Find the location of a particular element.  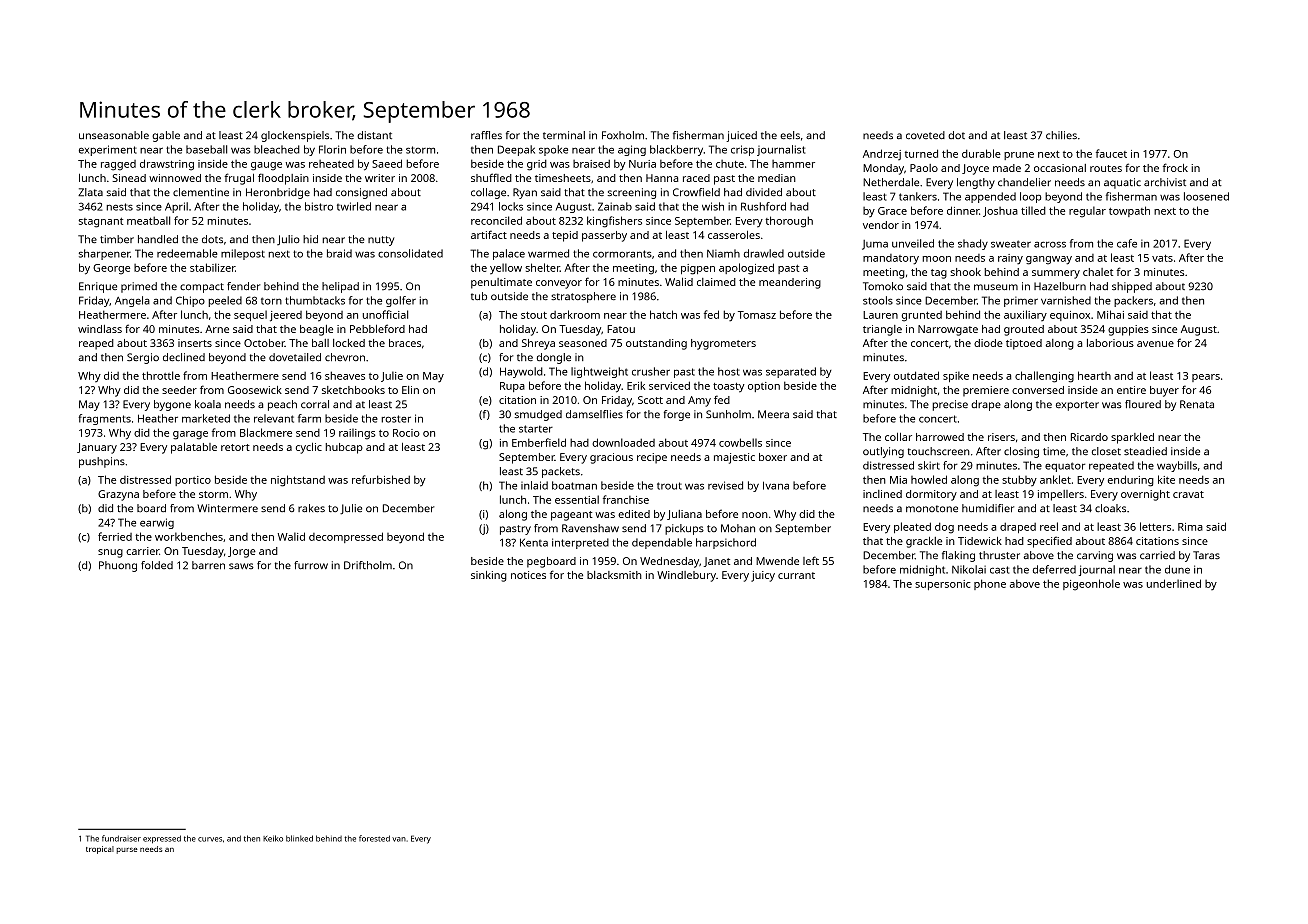

passerby is located at coordinates (604, 236).
